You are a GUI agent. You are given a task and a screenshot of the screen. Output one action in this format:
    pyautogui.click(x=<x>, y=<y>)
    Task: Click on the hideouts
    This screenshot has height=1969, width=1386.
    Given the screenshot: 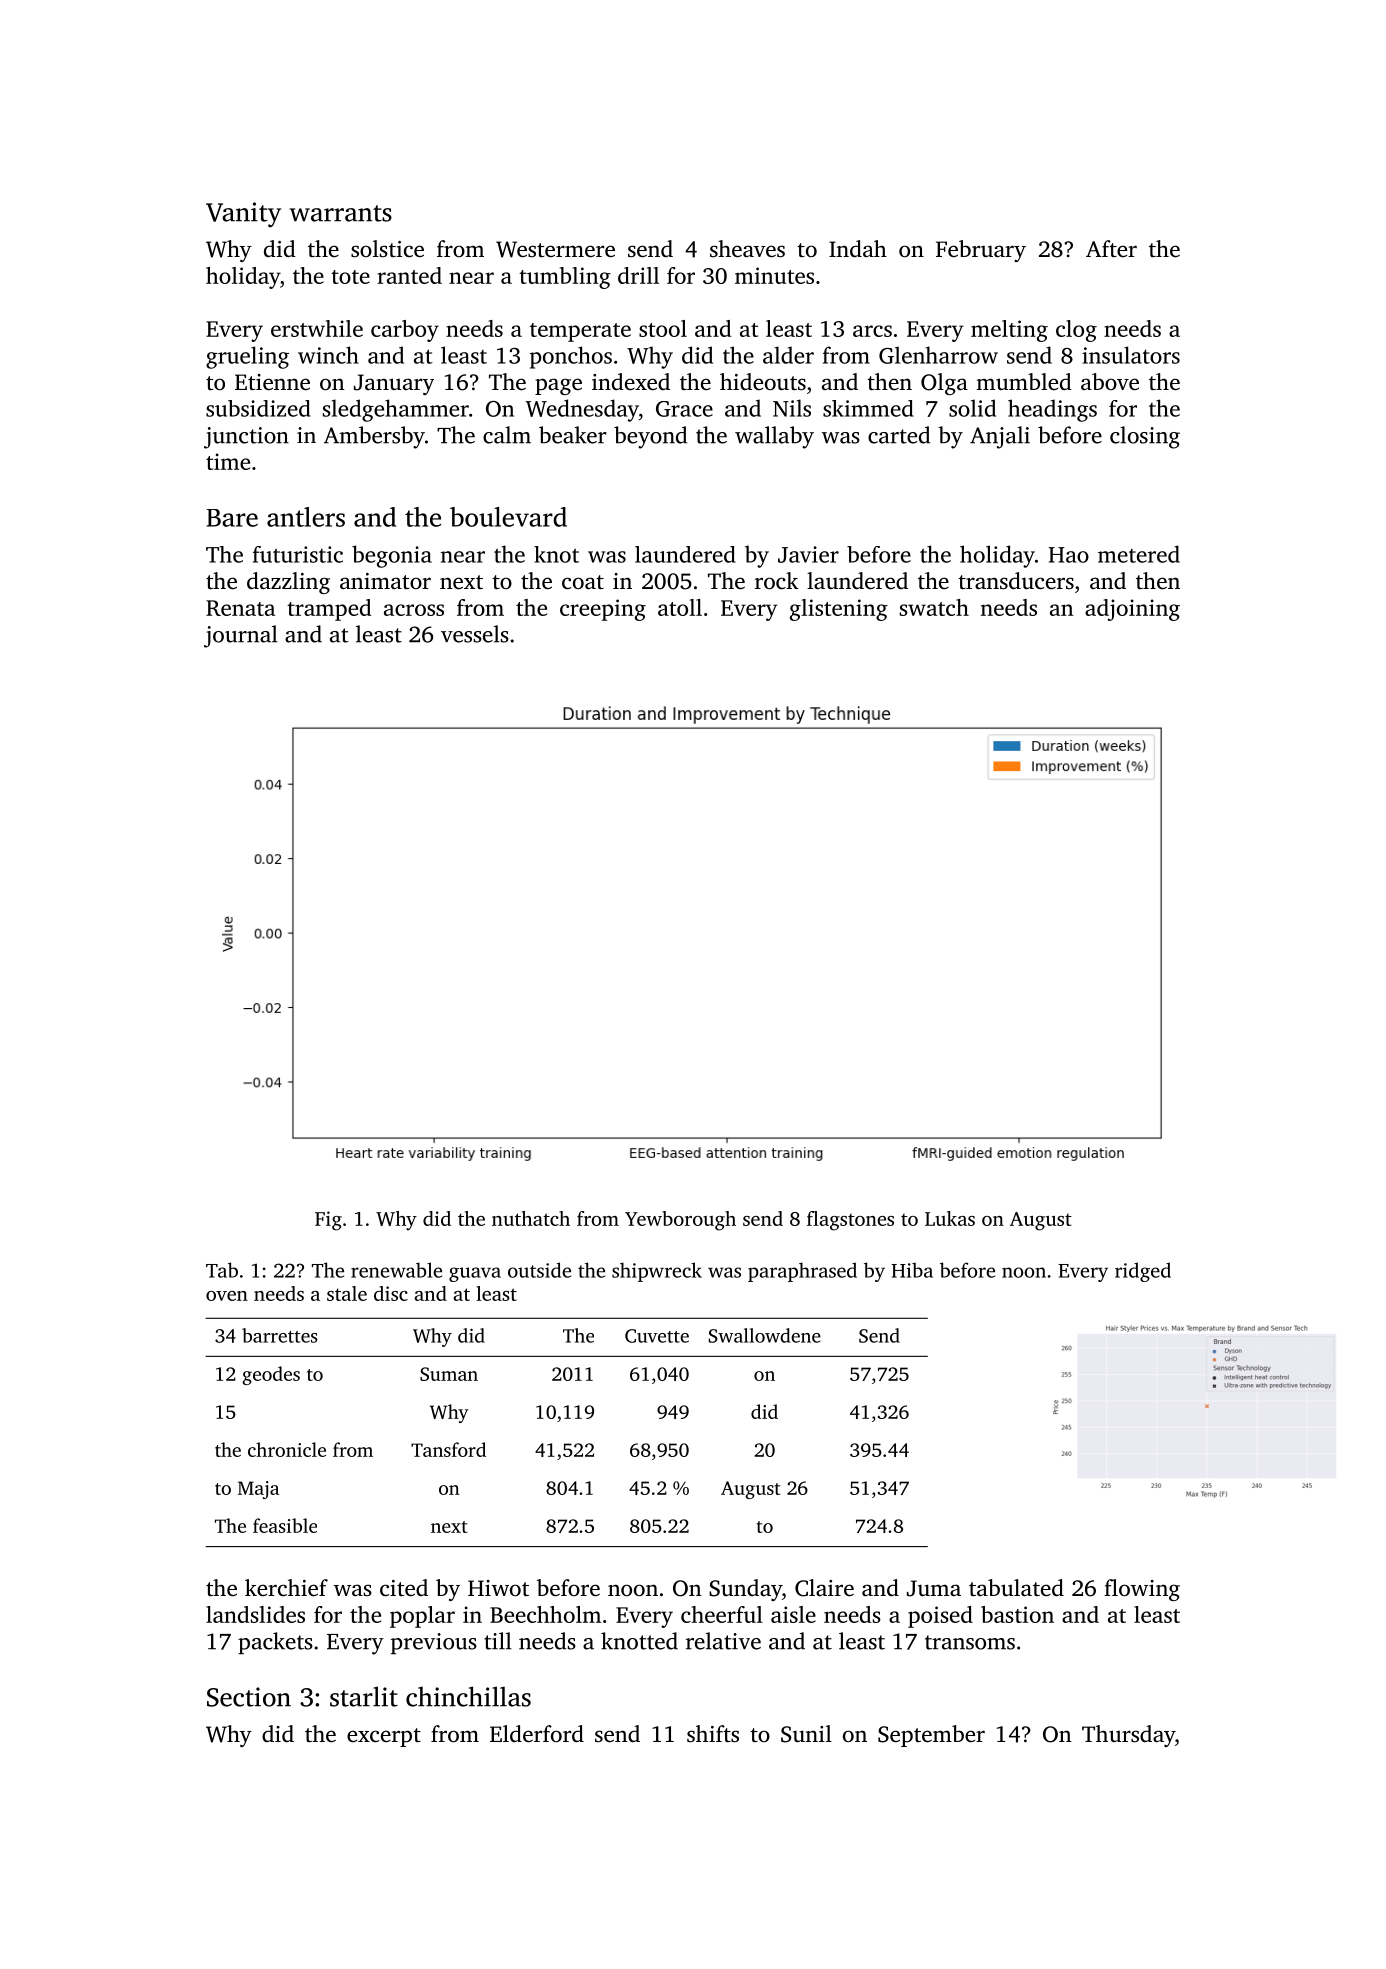 What is the action you would take?
    pyautogui.click(x=763, y=382)
